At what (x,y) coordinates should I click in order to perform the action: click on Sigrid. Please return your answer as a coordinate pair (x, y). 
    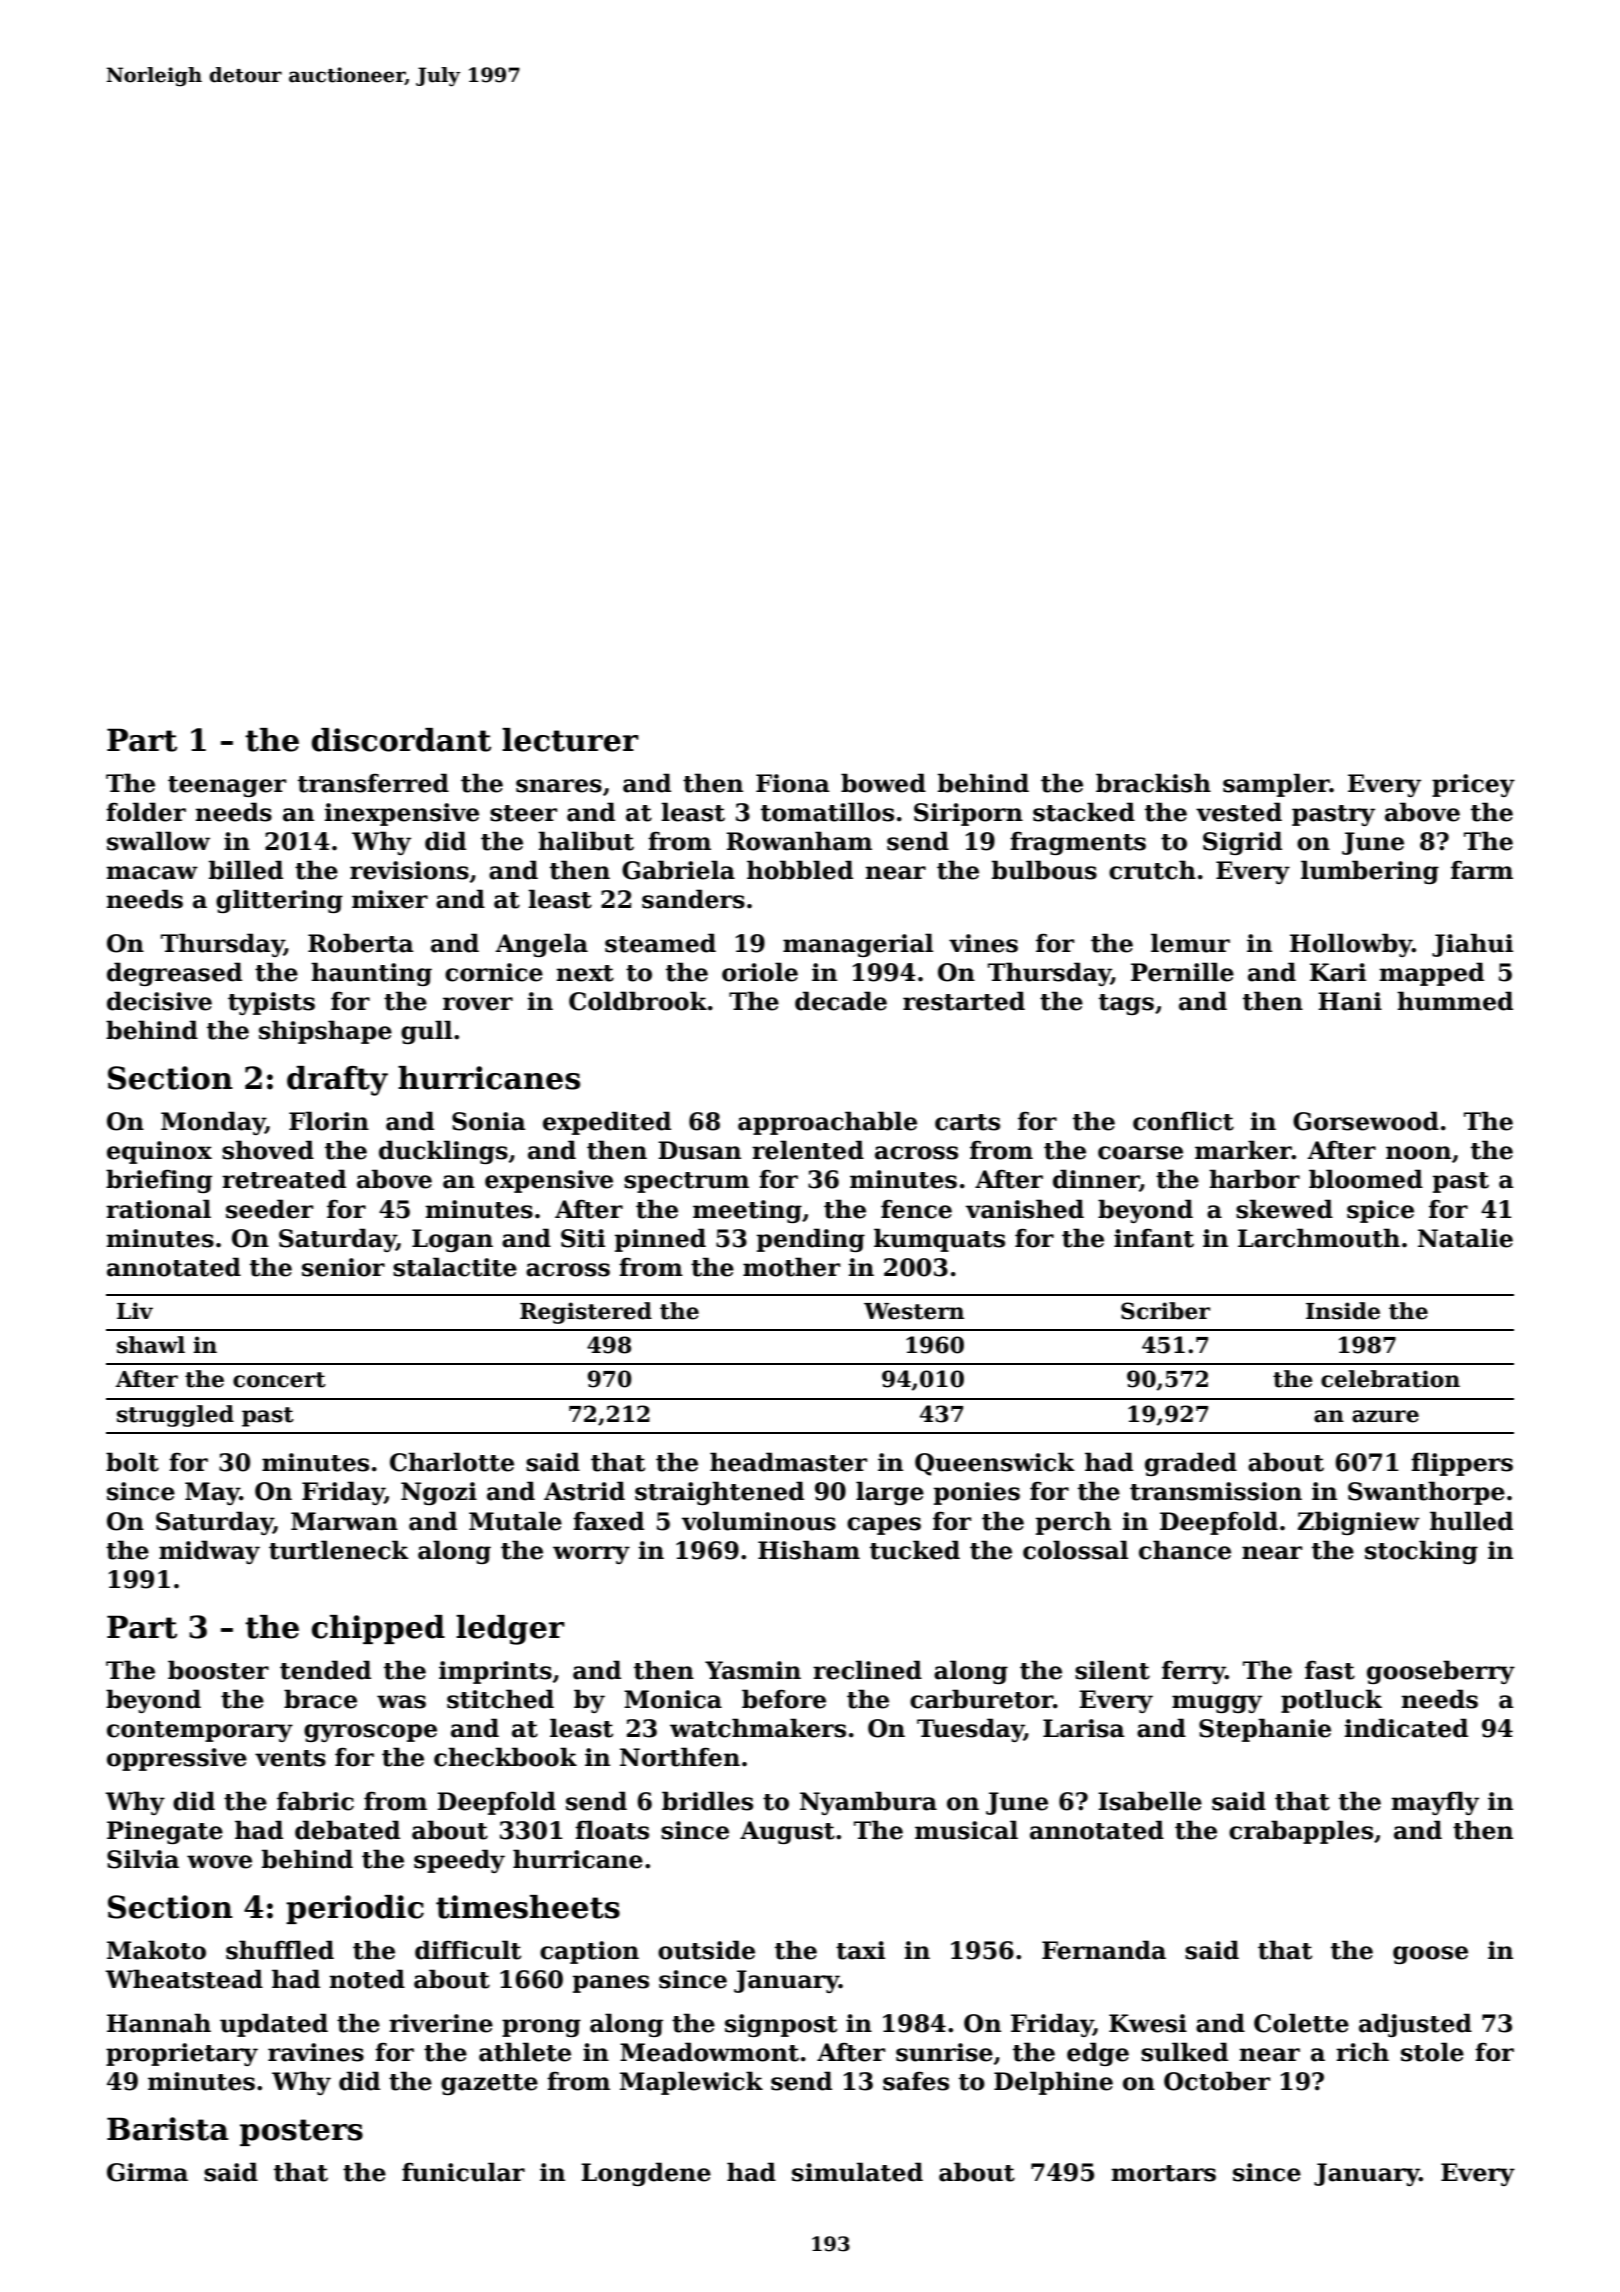
    Looking at the image, I should click on (1242, 843).
